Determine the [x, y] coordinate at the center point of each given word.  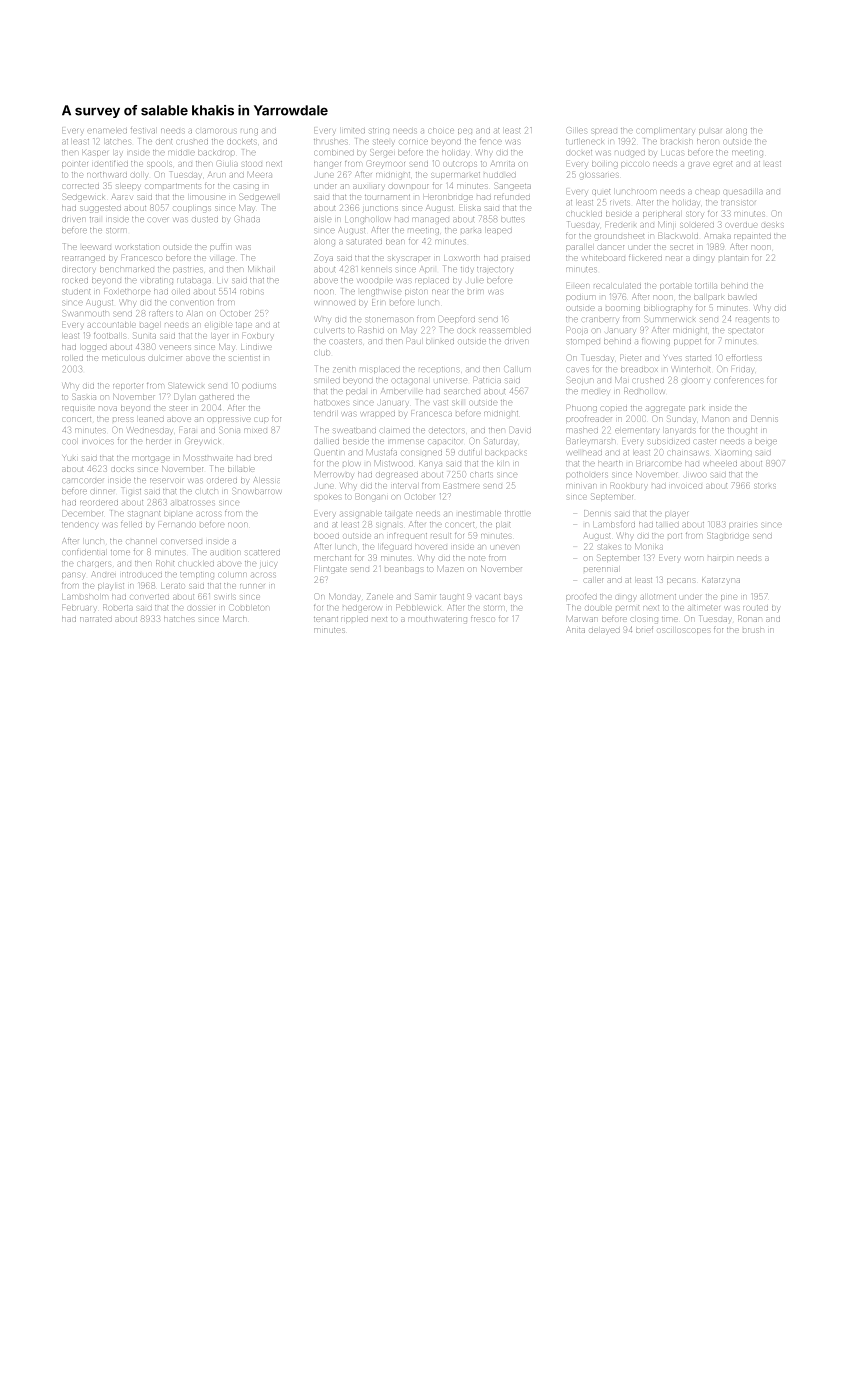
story [694, 214]
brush [753, 630]
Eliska [470, 208]
